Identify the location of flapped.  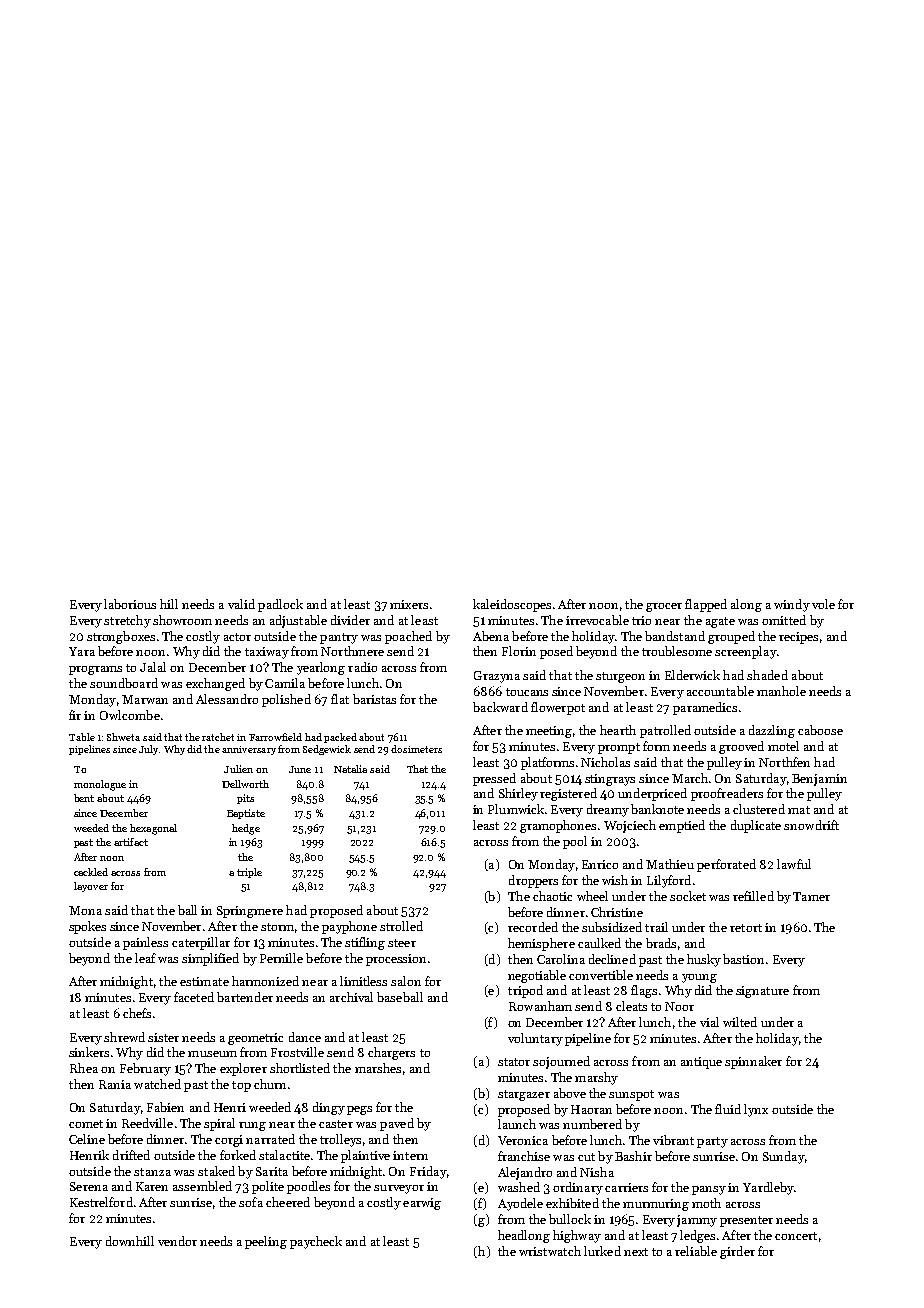
(706, 605).
